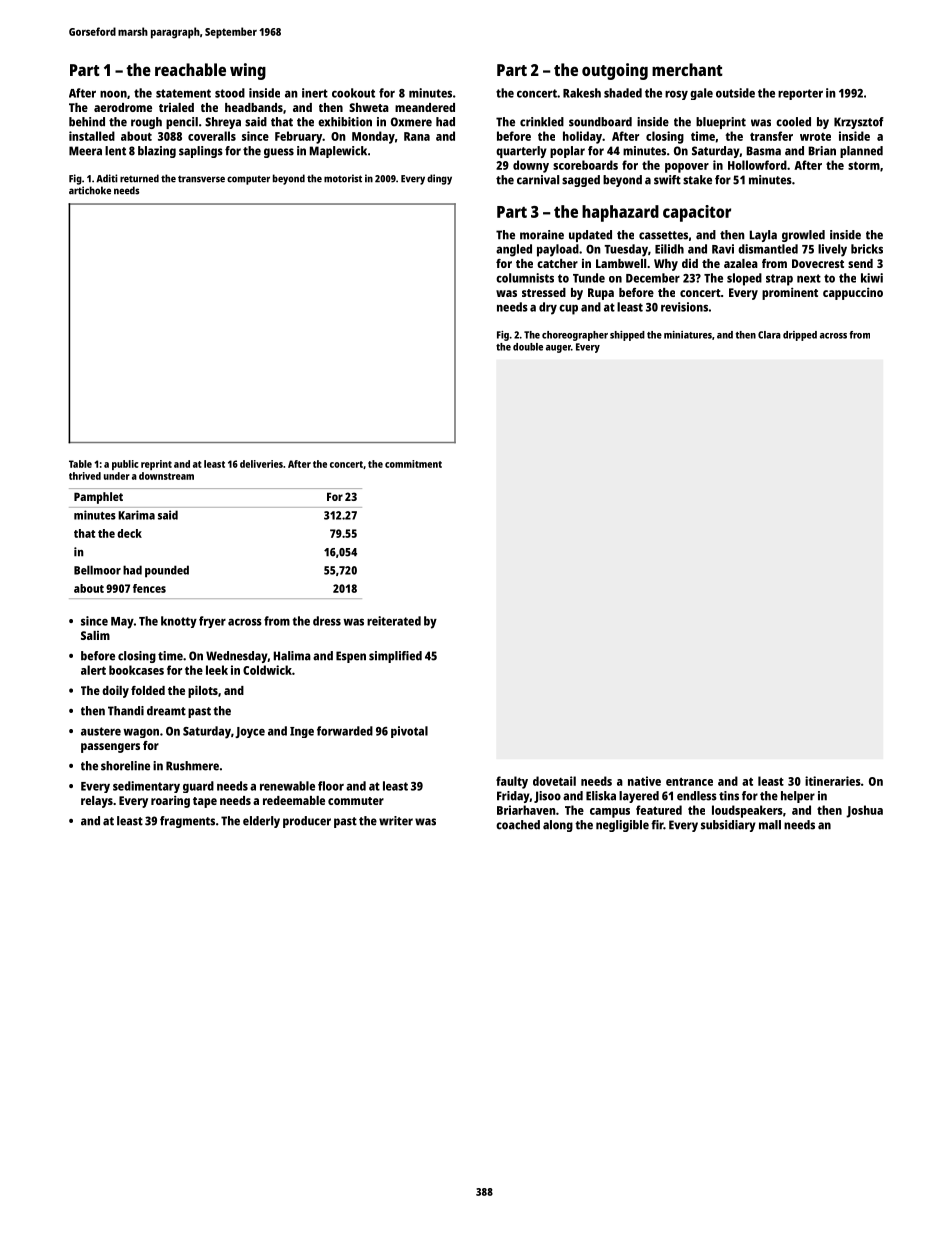 The height and width of the screenshot is (1233, 952). I want to click on Why, so click(666, 265).
